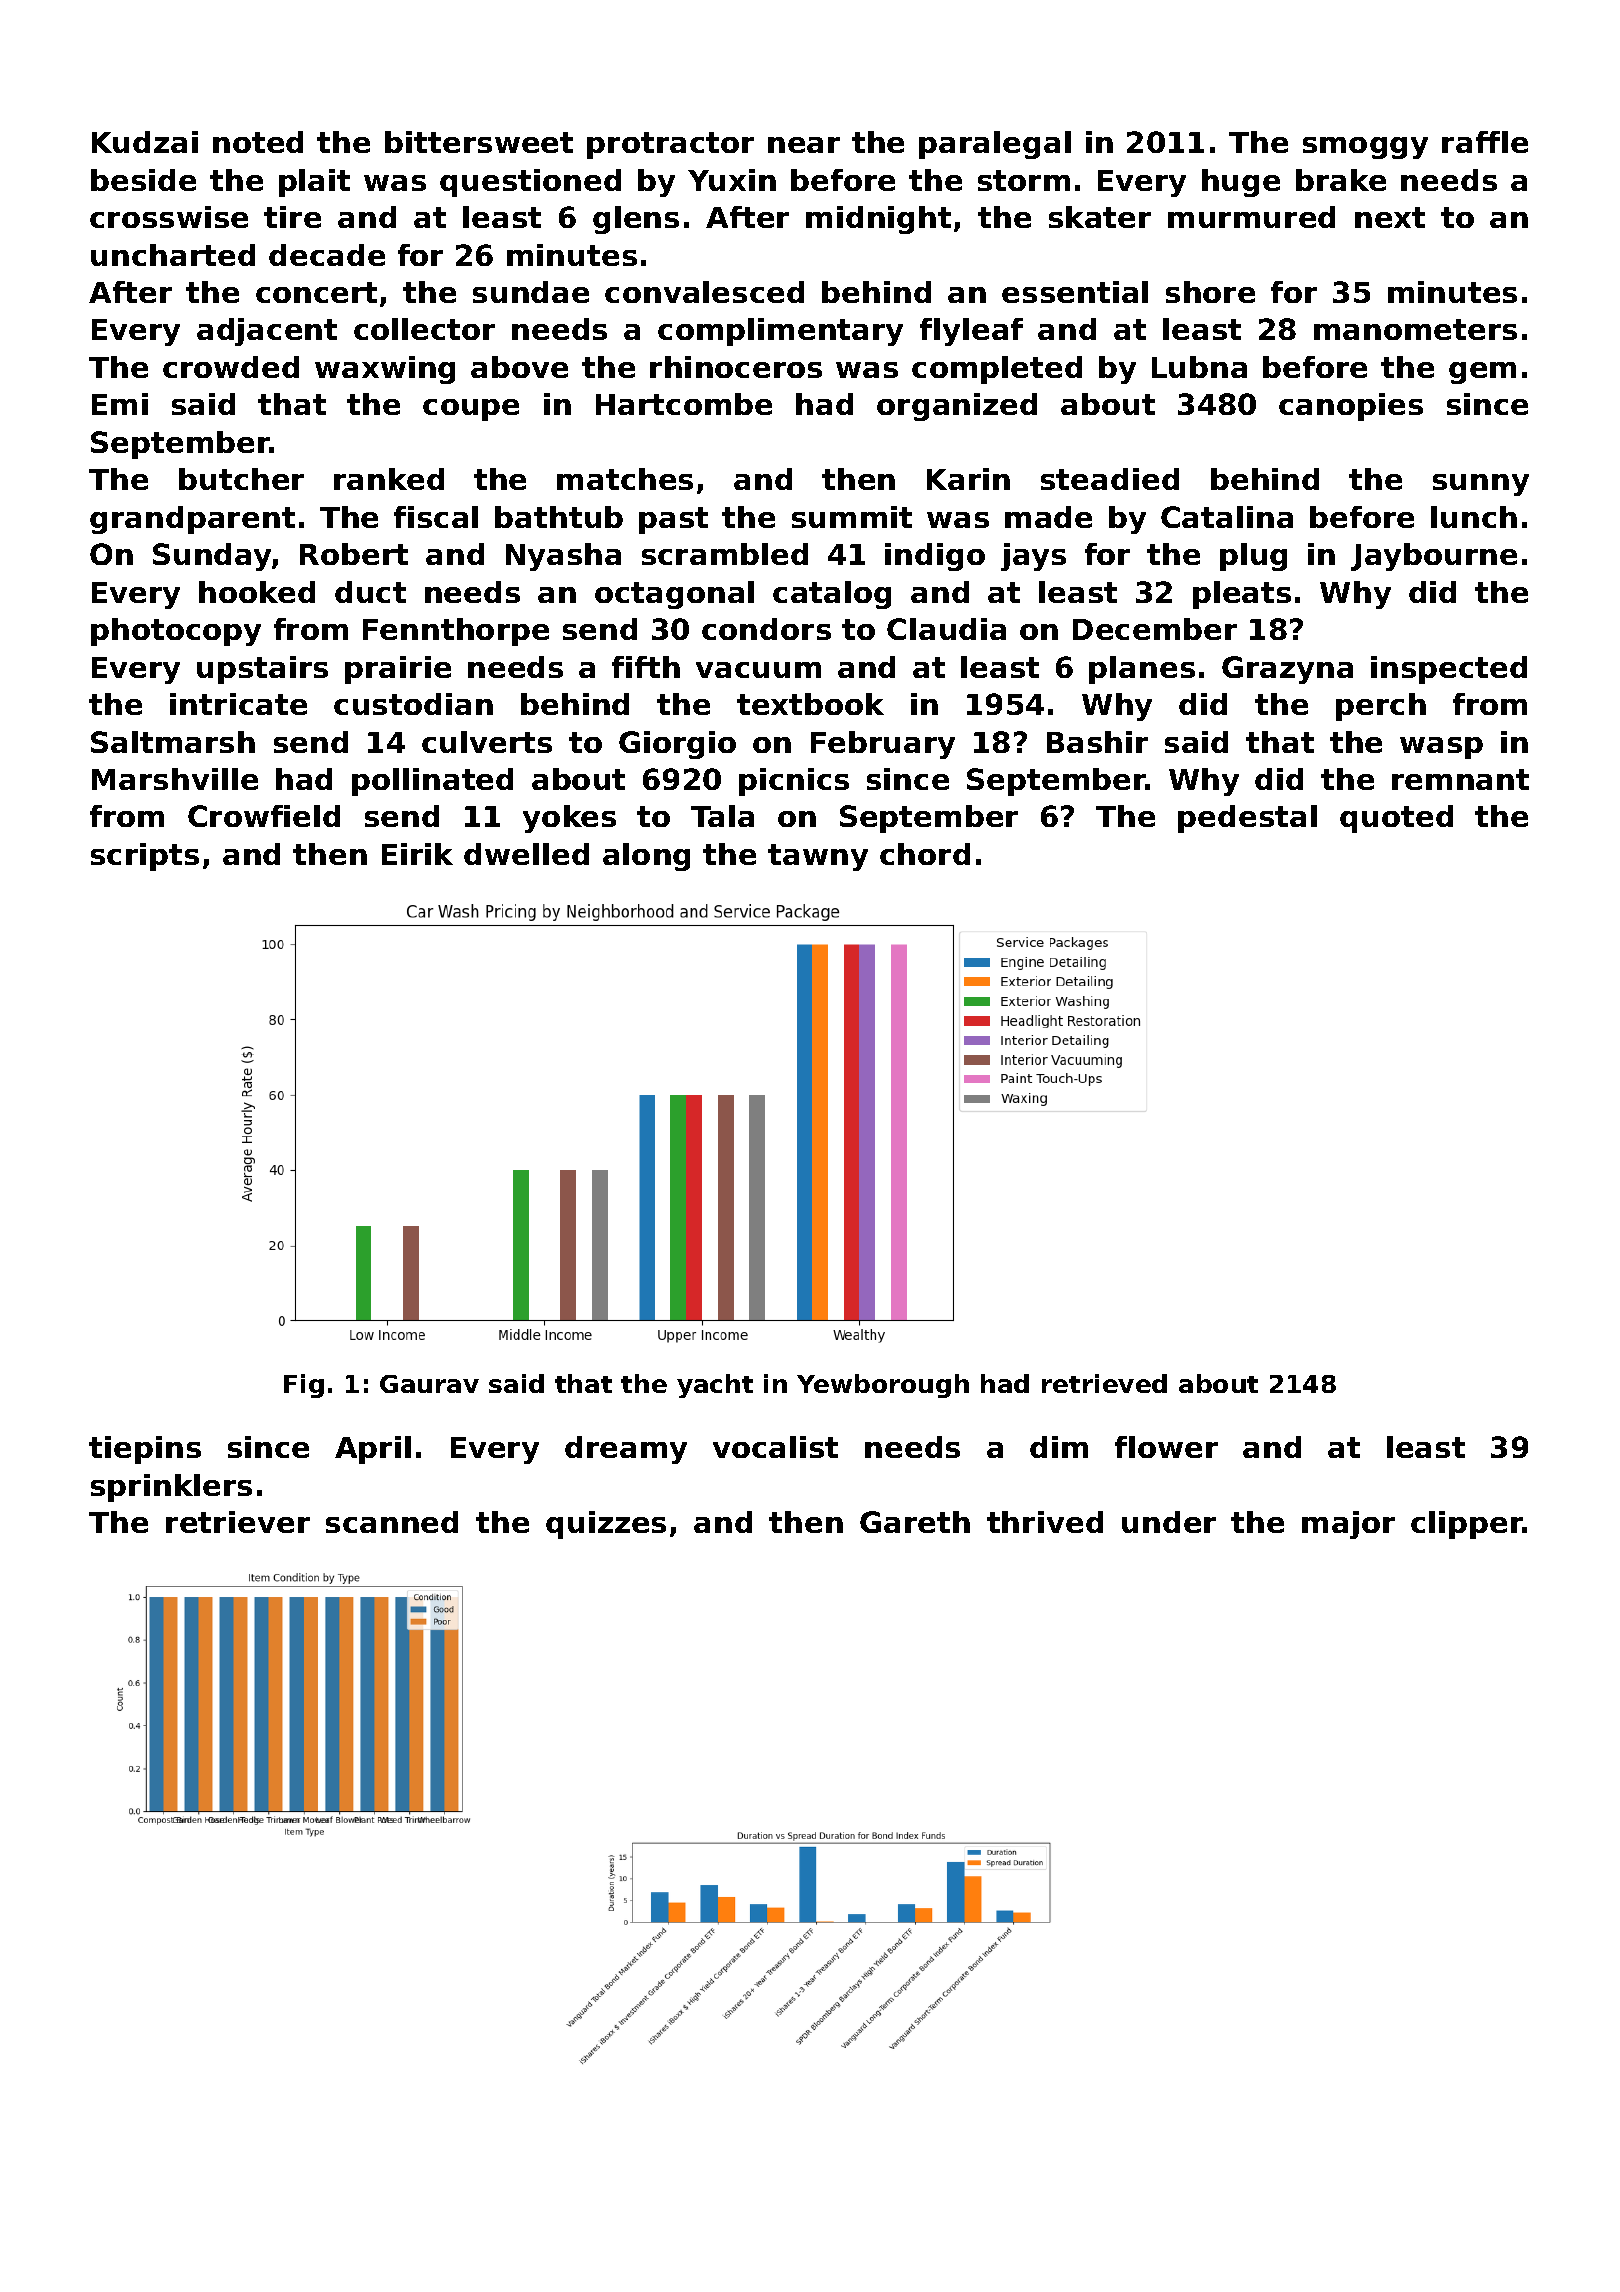 This screenshot has width=1620, height=2292. Describe the element at coordinates (432, 782) in the screenshot. I see `pollinated` at that location.
